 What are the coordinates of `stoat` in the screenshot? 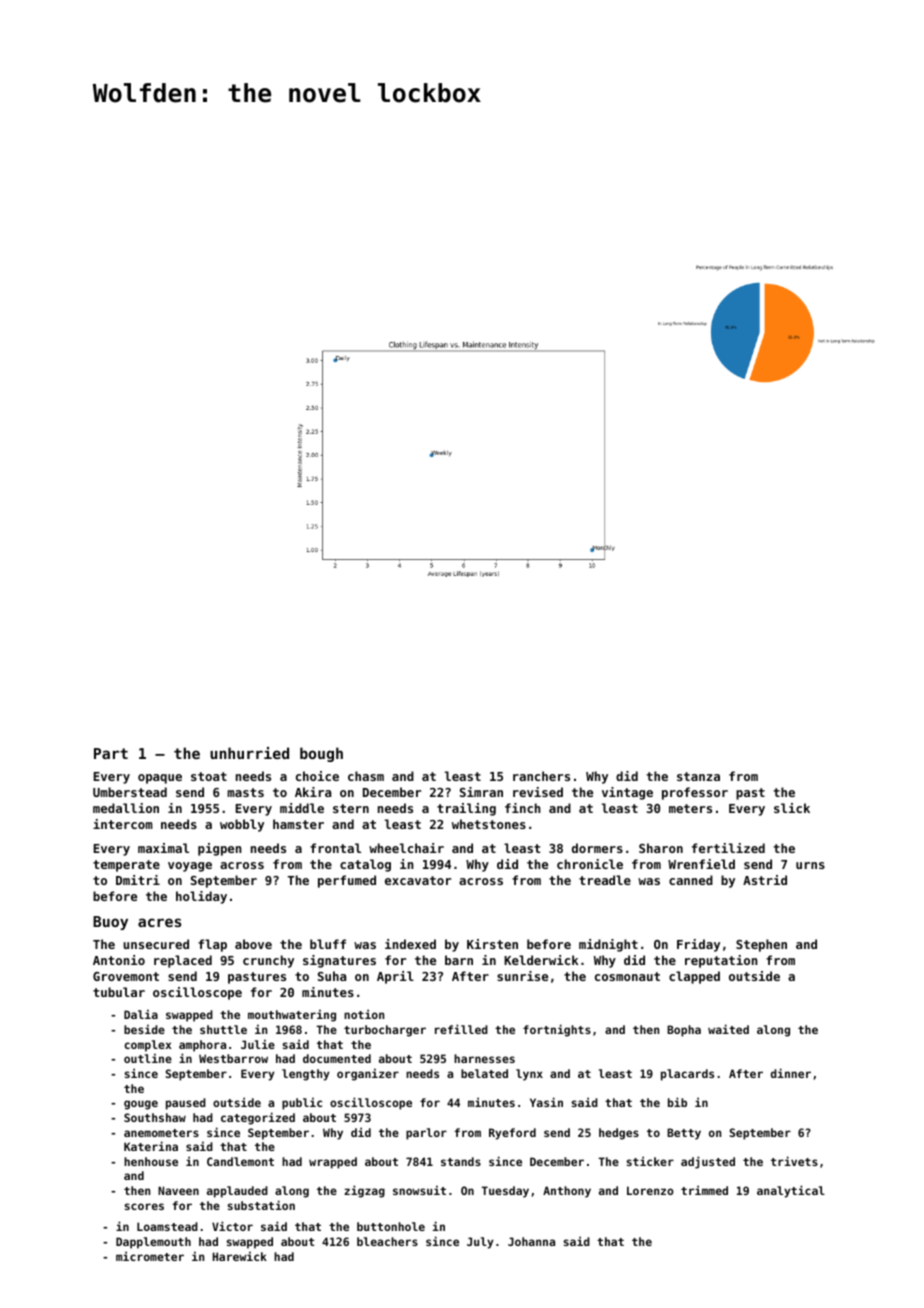 It's located at (209, 776).
